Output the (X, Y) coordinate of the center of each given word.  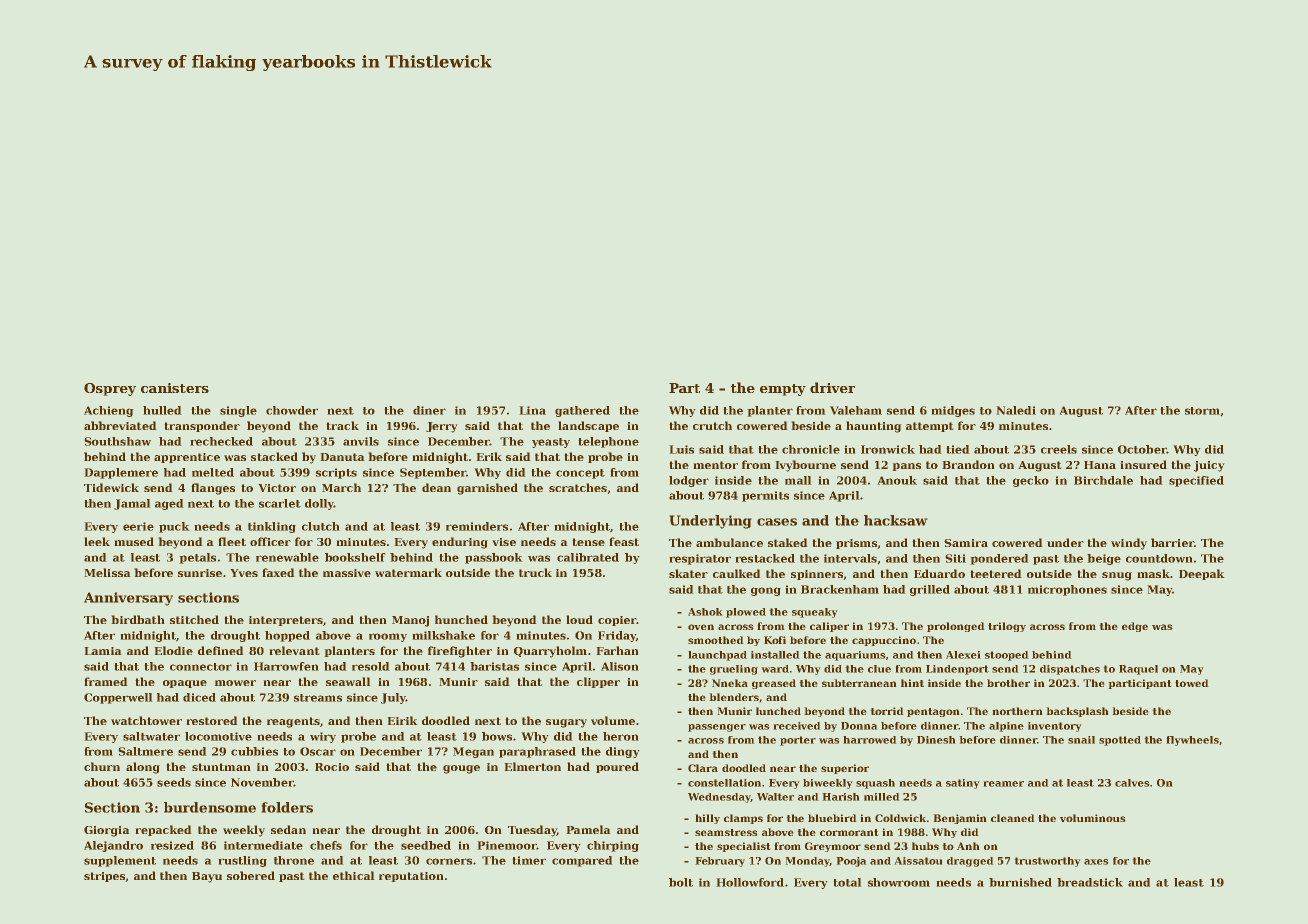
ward (775, 669)
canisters (175, 388)
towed (1192, 683)
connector (201, 667)
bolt (681, 882)
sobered (251, 875)
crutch (712, 425)
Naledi (1016, 410)
